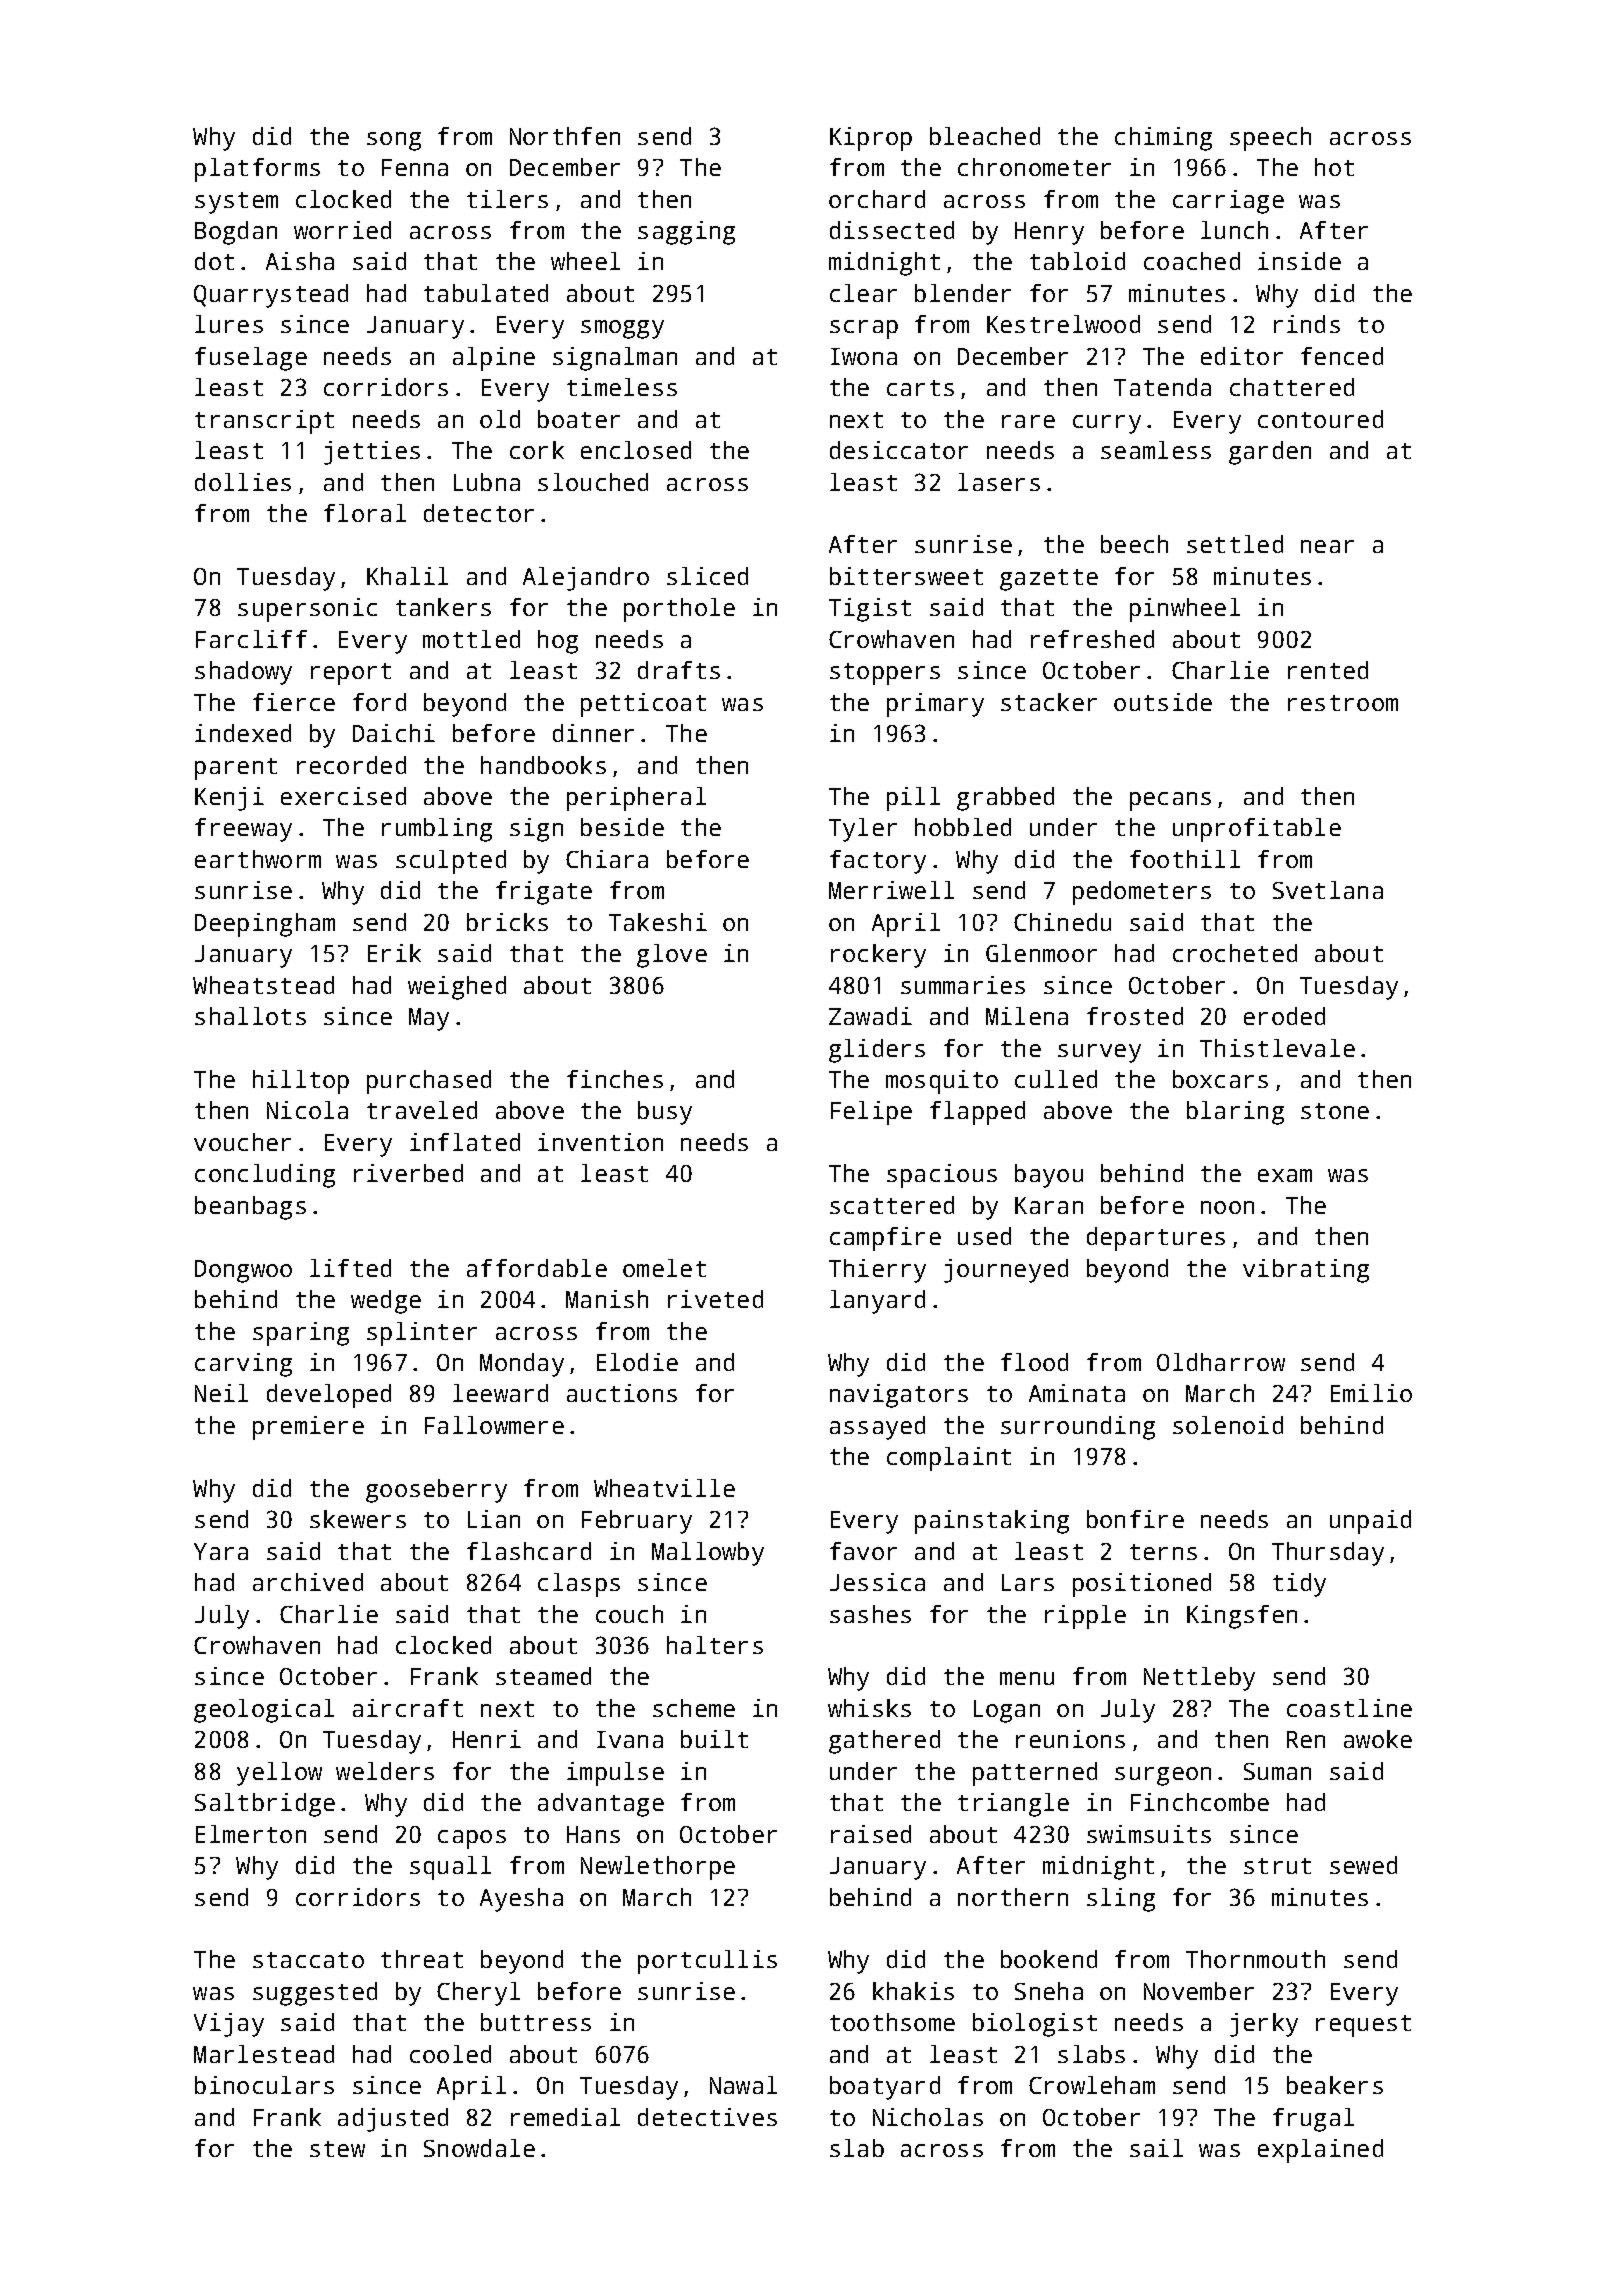 The width and height of the page is (1620, 2292). Describe the element at coordinates (1192, 261) in the page. I see `coached` at that location.
